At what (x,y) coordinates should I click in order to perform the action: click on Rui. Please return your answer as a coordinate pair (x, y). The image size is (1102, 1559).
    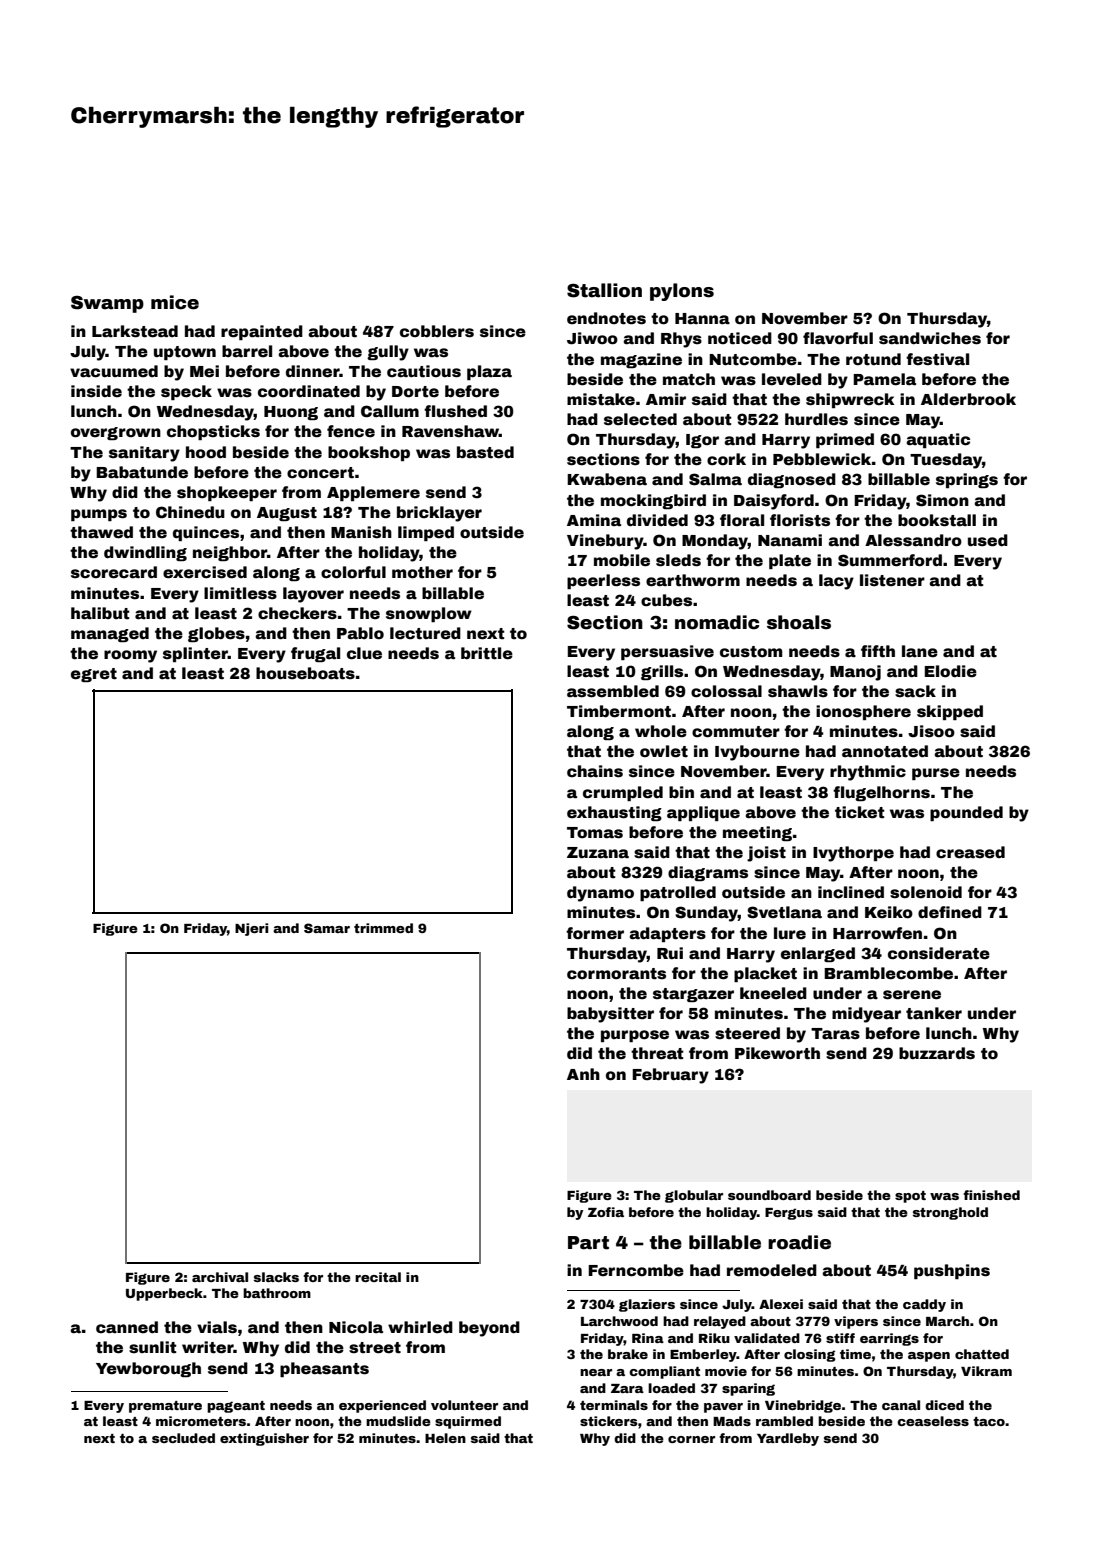
    Looking at the image, I should click on (670, 953).
